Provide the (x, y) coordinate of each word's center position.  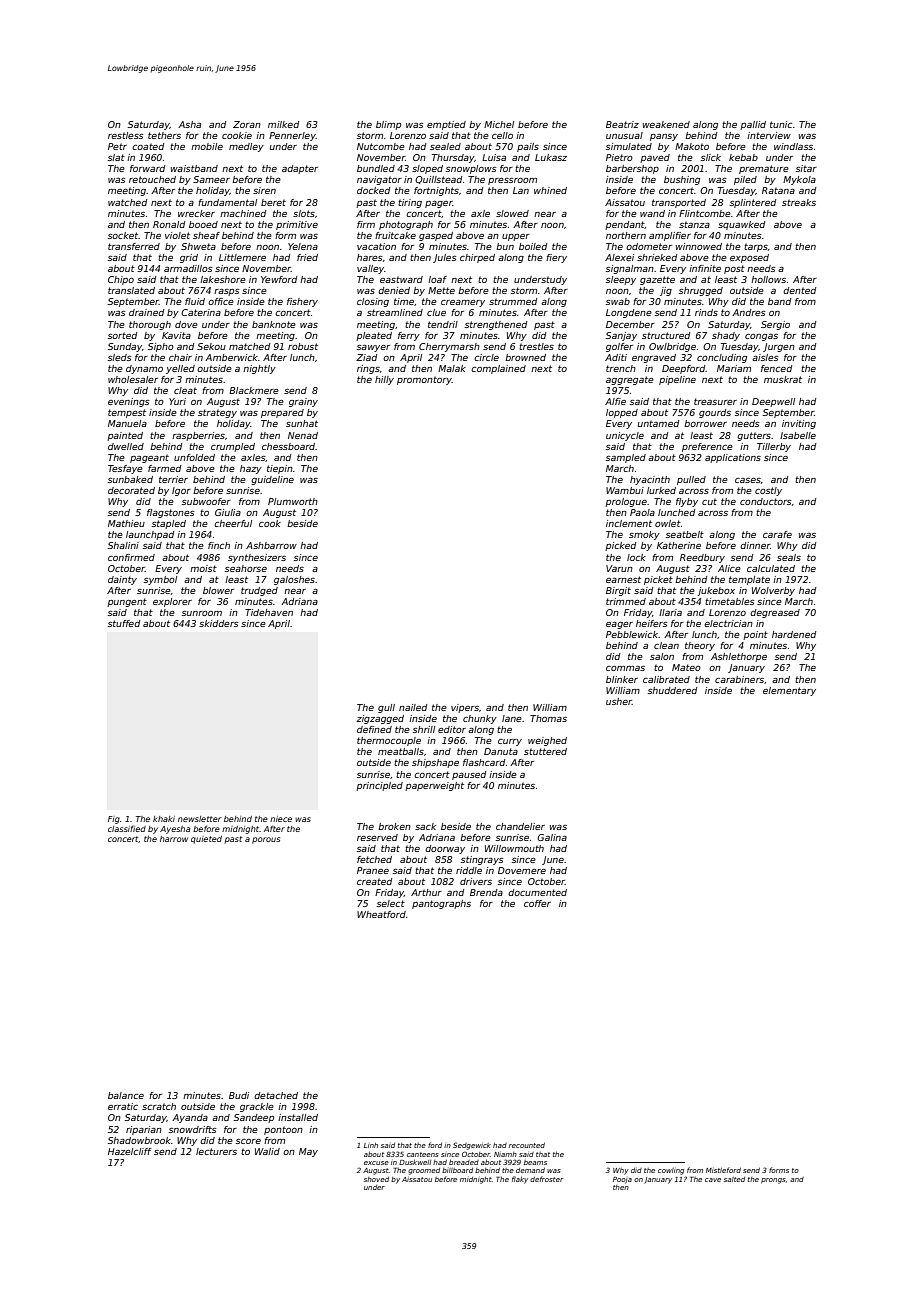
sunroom (202, 613)
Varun (619, 568)
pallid (753, 125)
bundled (376, 168)
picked (621, 546)
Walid (267, 1151)
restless (125, 135)
